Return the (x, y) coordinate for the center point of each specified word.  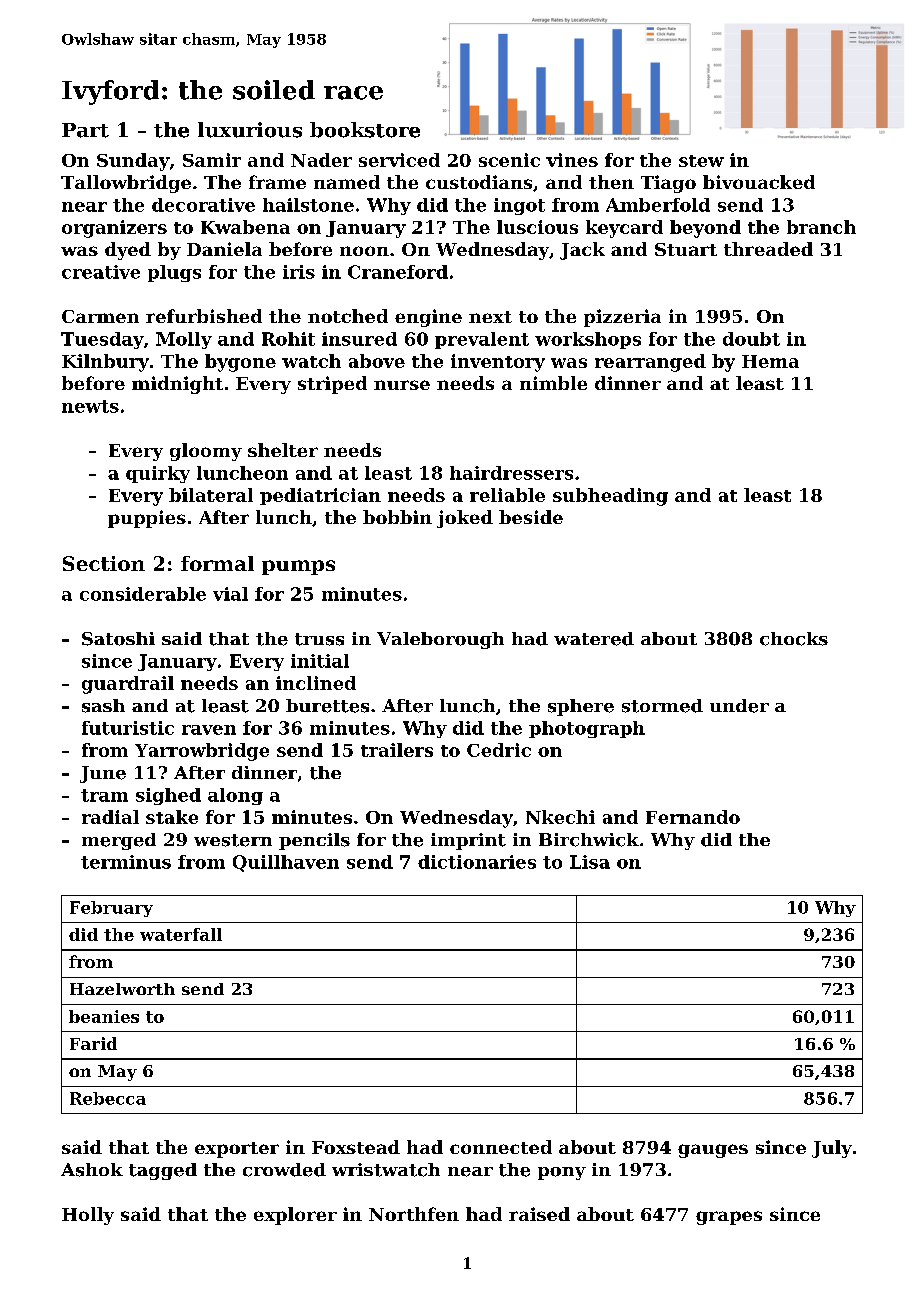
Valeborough (440, 640)
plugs (174, 273)
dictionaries (477, 862)
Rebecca (108, 1098)
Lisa (590, 862)
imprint (468, 841)
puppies (147, 519)
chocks (794, 639)
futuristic (128, 728)
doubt (751, 339)
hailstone (308, 205)
